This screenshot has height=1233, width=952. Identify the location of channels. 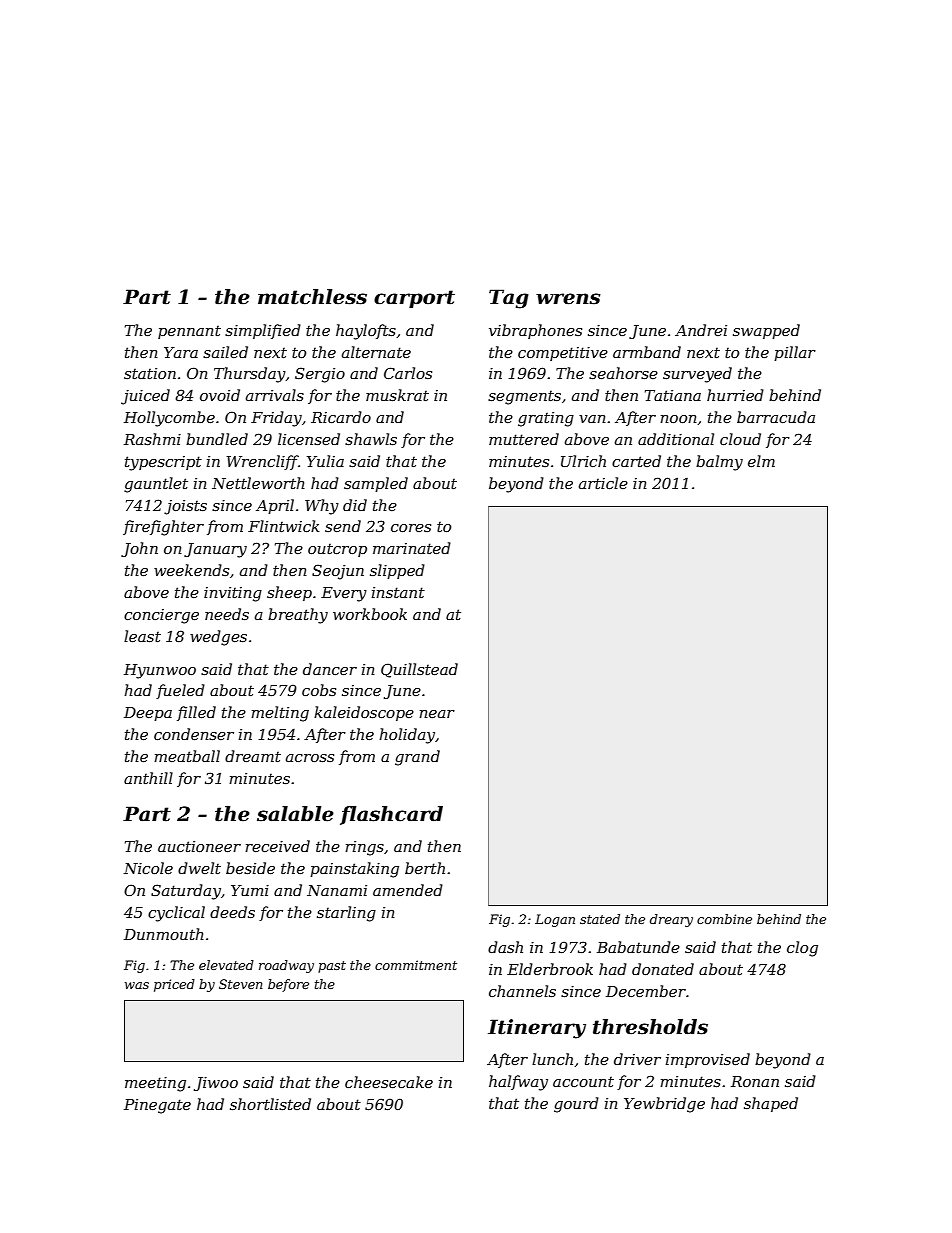
(522, 991).
